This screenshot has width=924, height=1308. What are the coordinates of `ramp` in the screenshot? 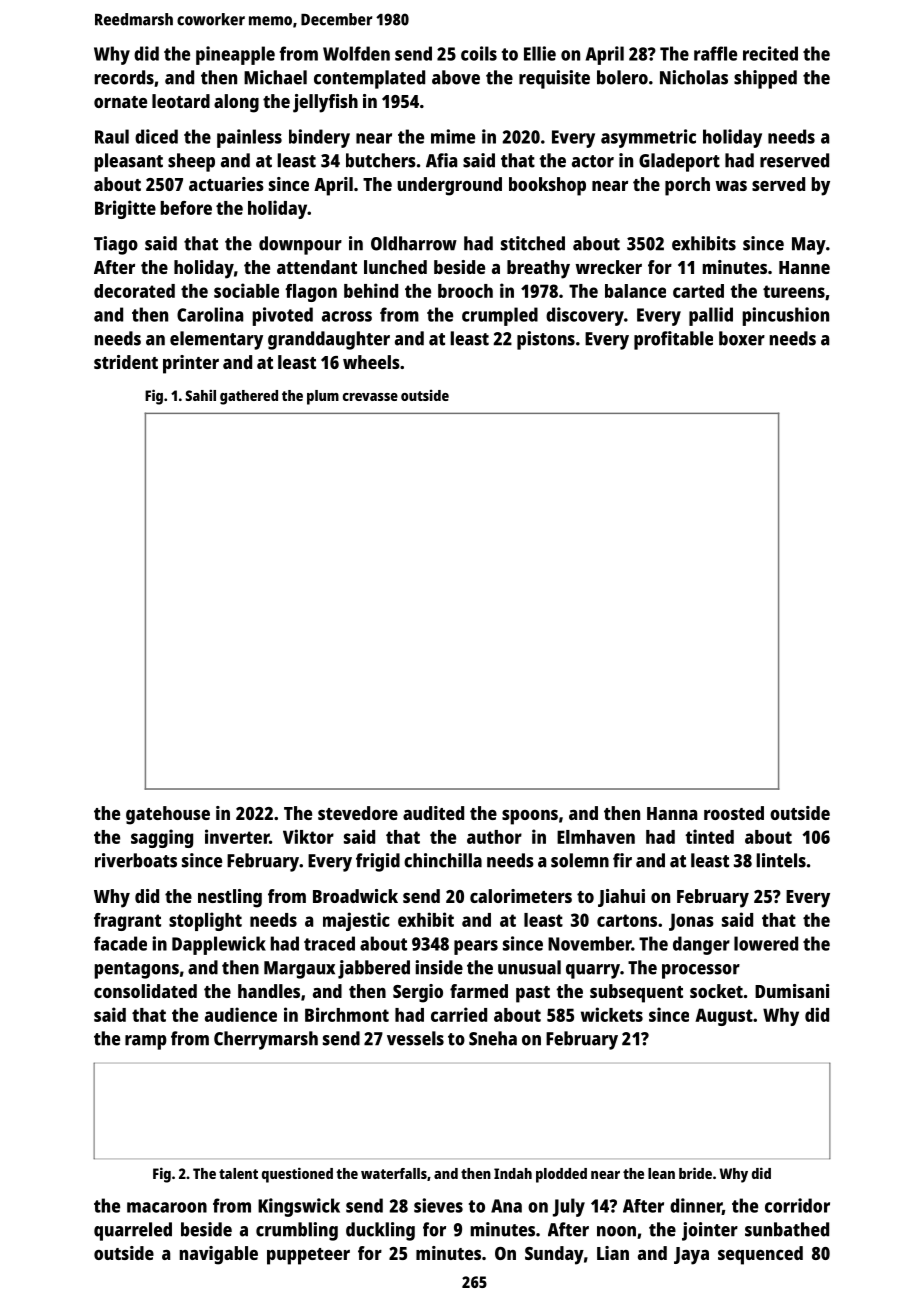 It's located at (146, 1042).
